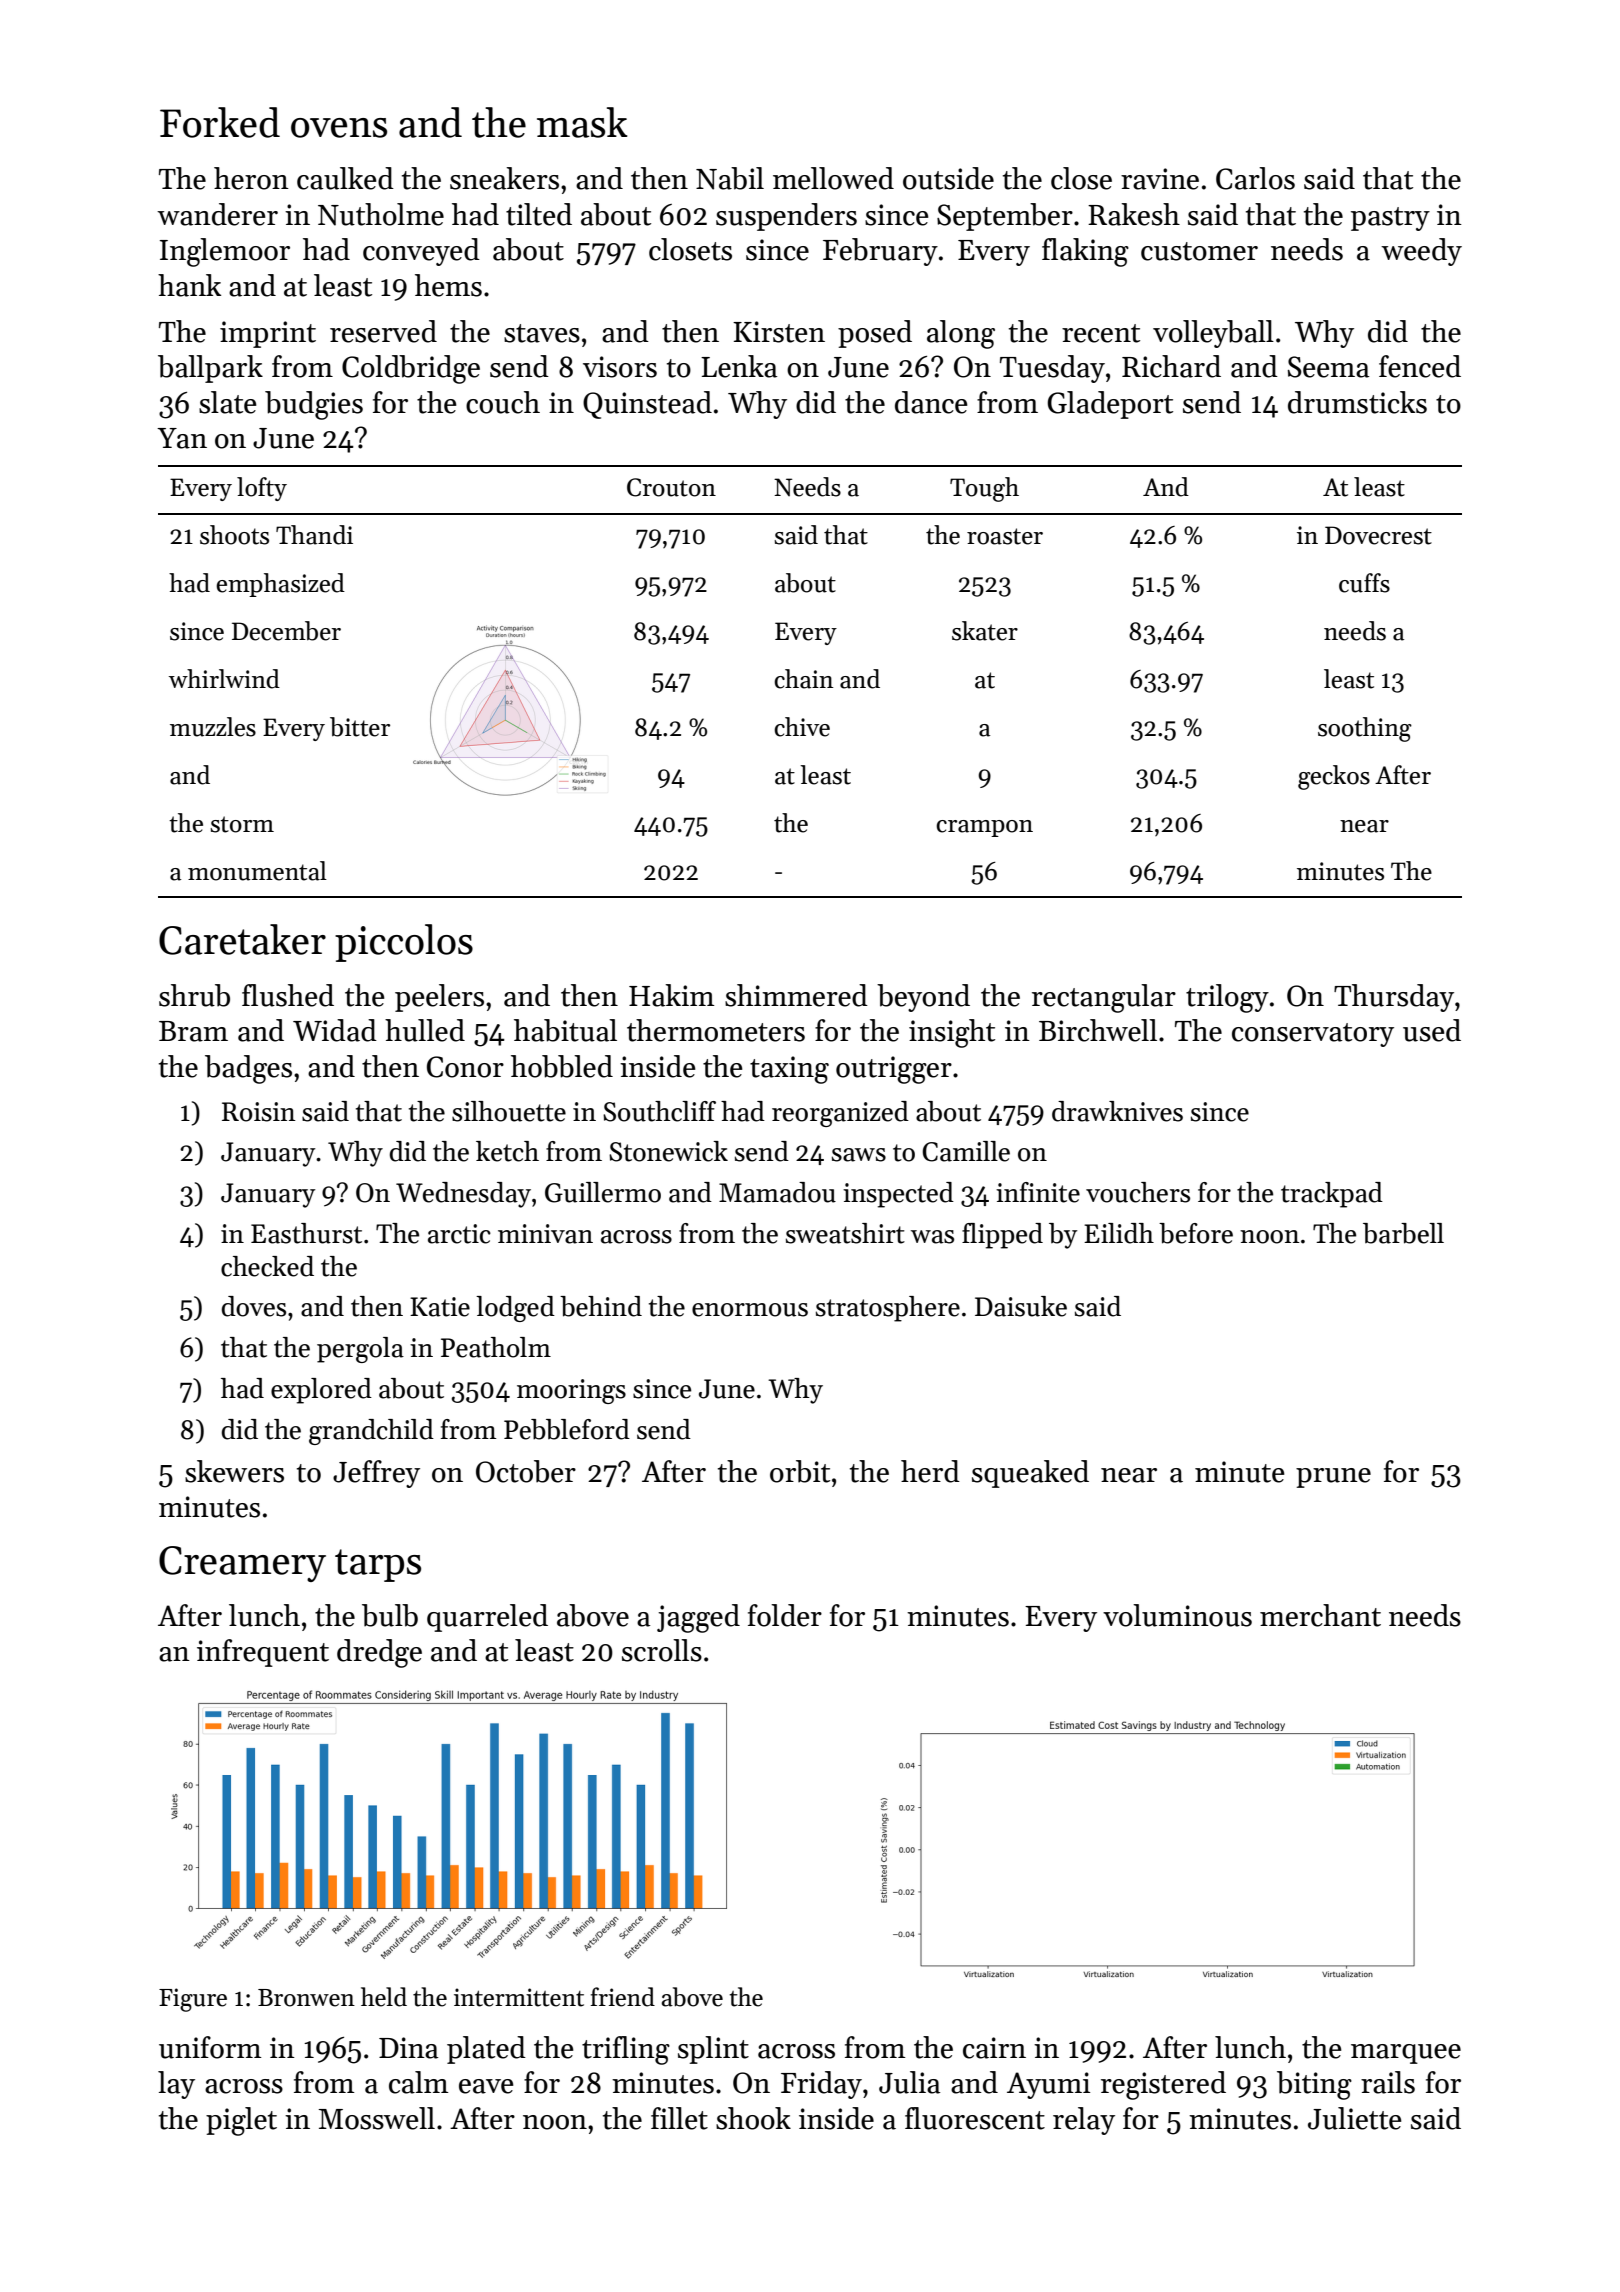  What do you see at coordinates (894, 1070) in the screenshot?
I see `outrigger` at bounding box center [894, 1070].
